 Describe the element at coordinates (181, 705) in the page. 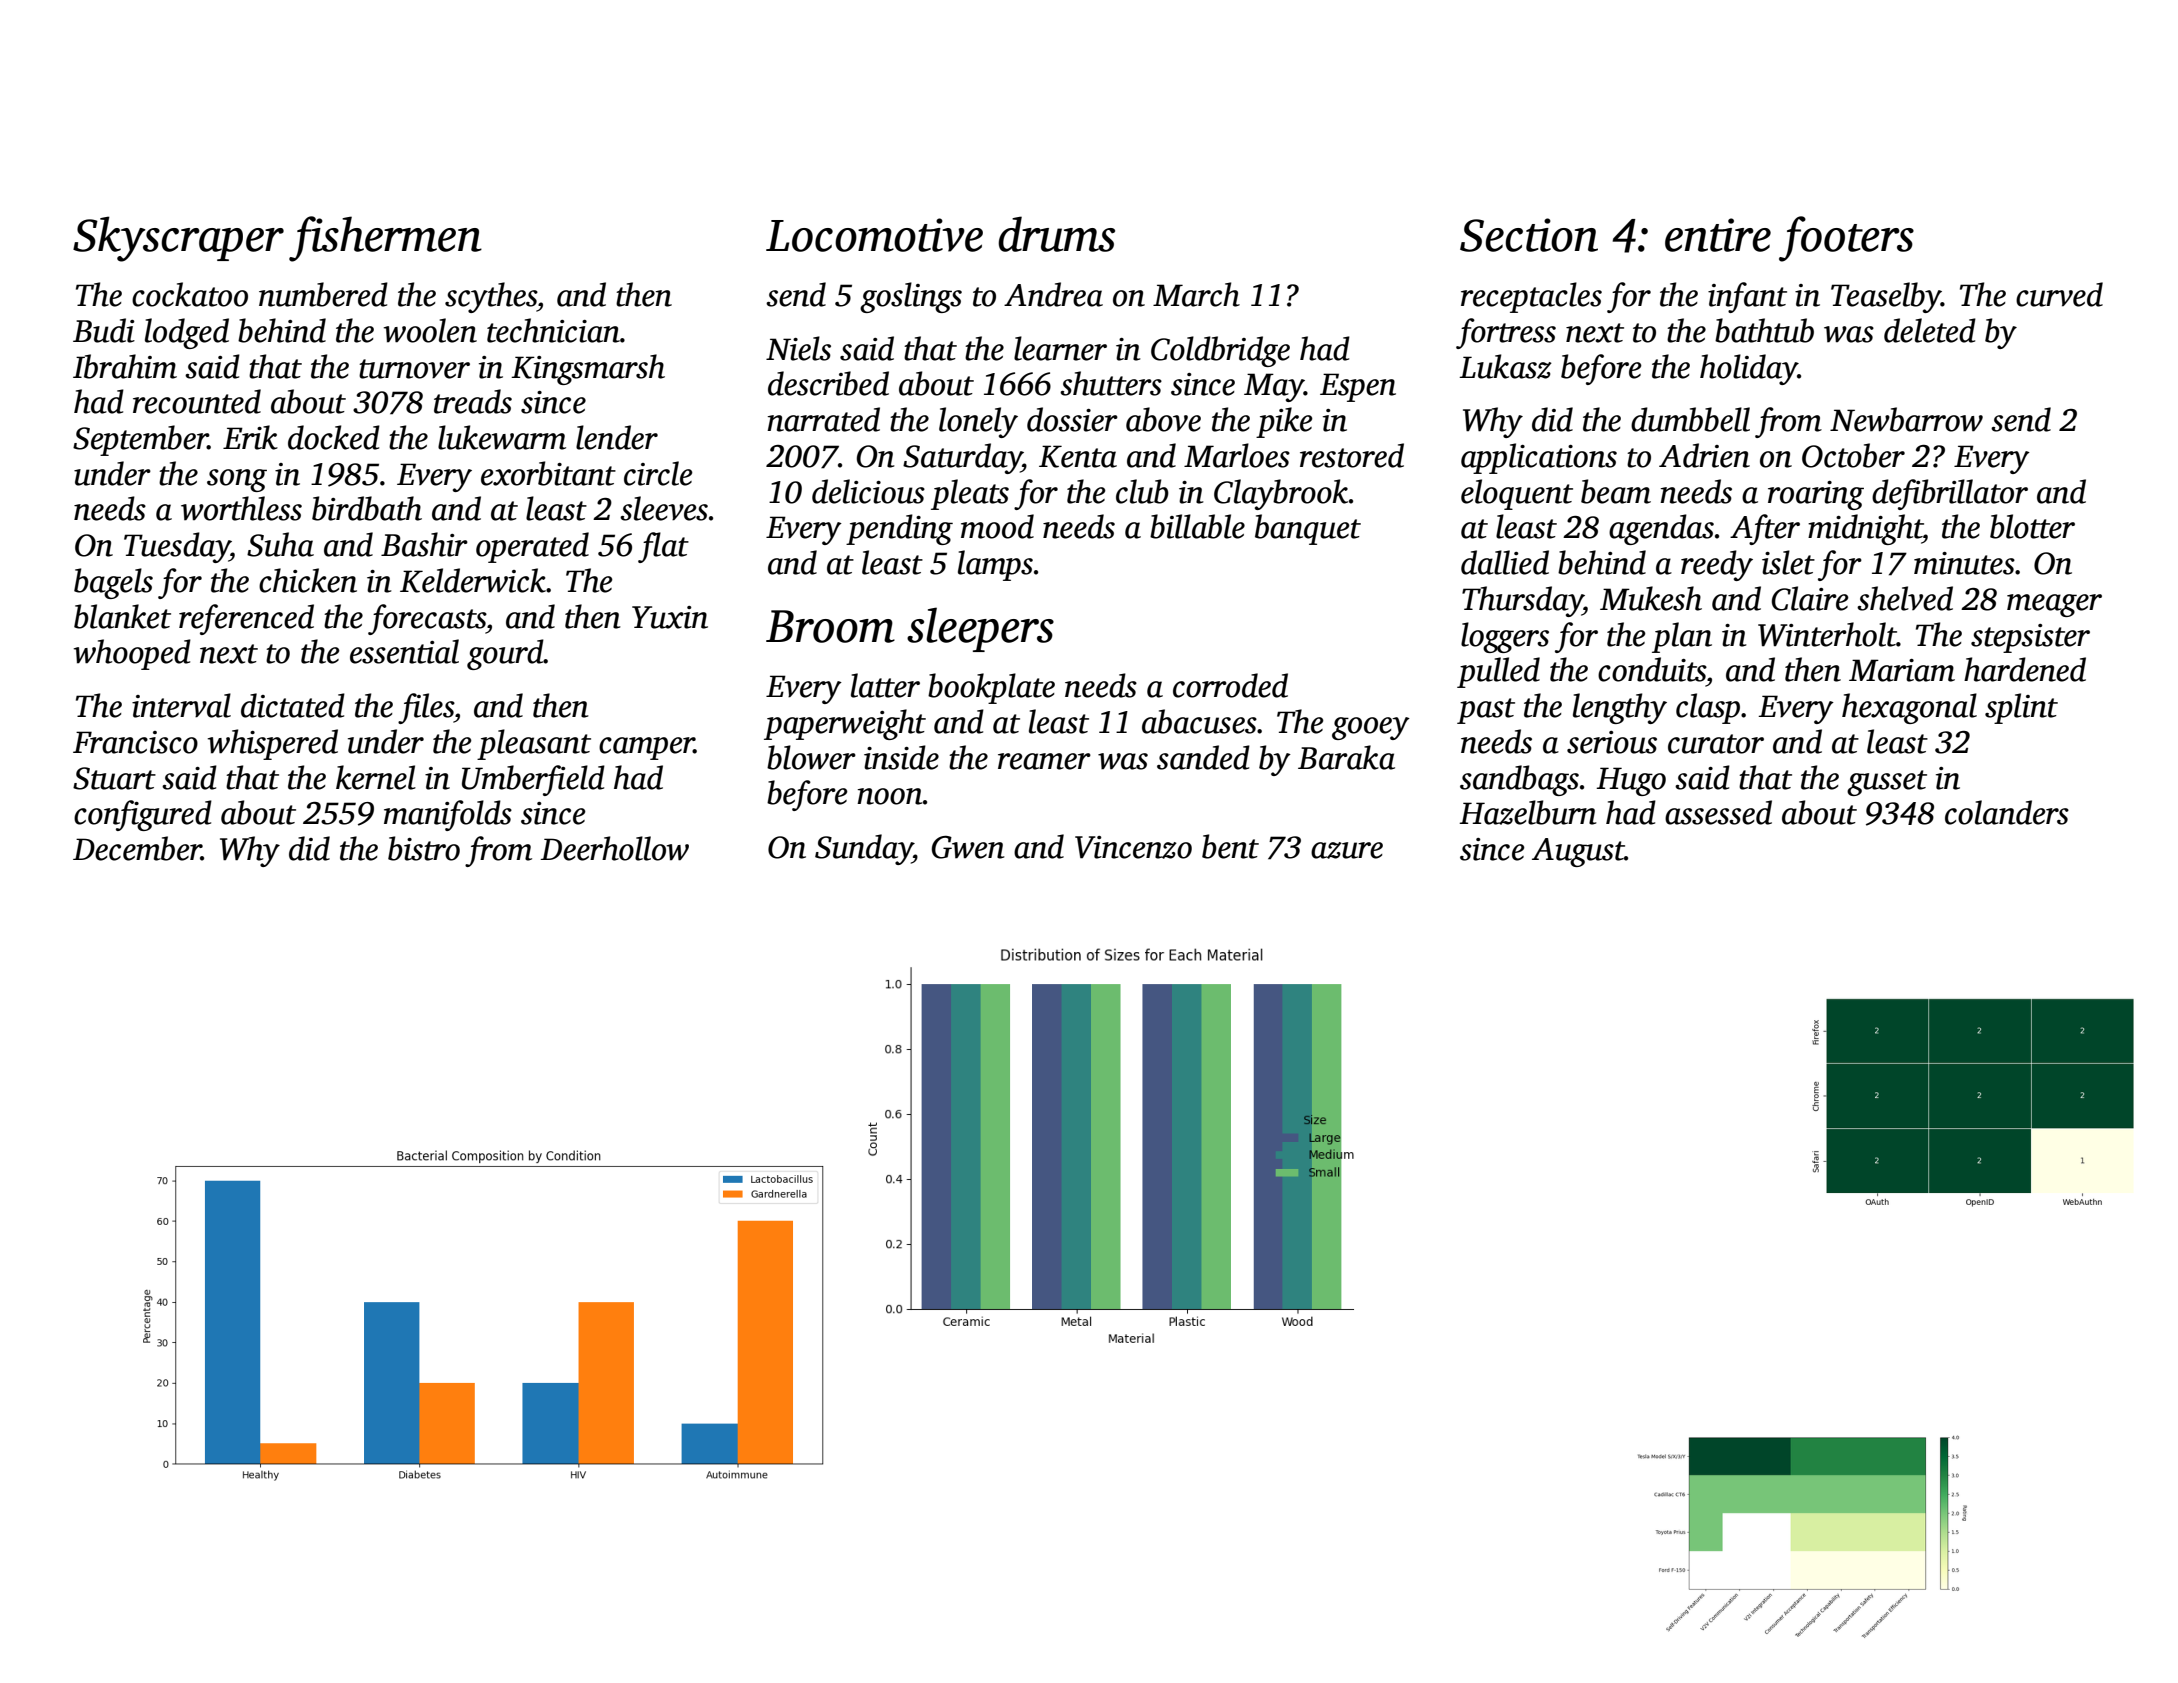

I see `interval` at that location.
